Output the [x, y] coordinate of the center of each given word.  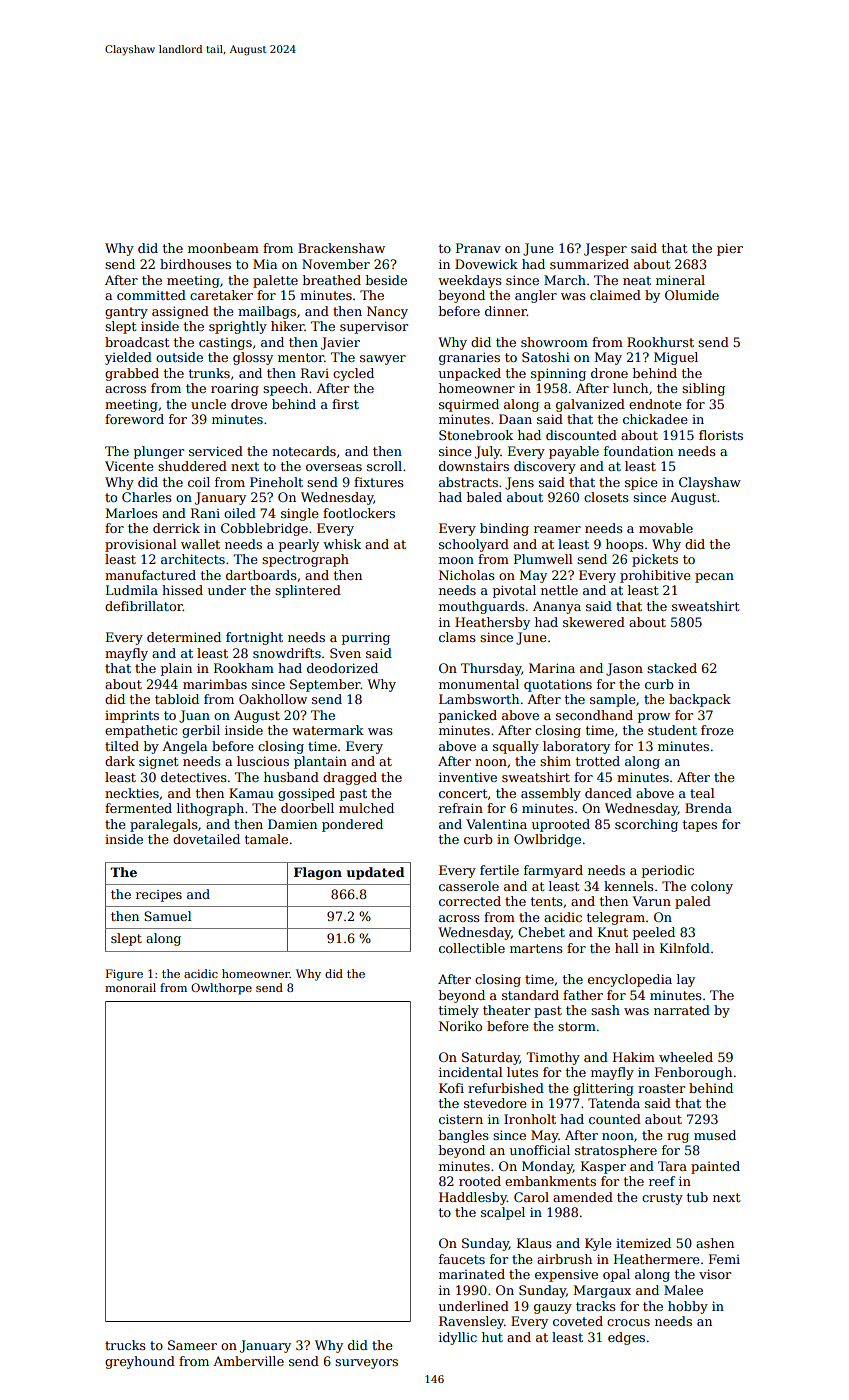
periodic [668, 871]
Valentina [496, 824]
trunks [209, 373]
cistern [461, 1119]
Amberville [248, 1361]
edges [626, 1338]
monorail [130, 987]
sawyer [383, 360]
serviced [216, 451]
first [345, 404]
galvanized [590, 405]
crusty [662, 1199]
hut [492, 1337]
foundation [638, 451]
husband [291, 777]
